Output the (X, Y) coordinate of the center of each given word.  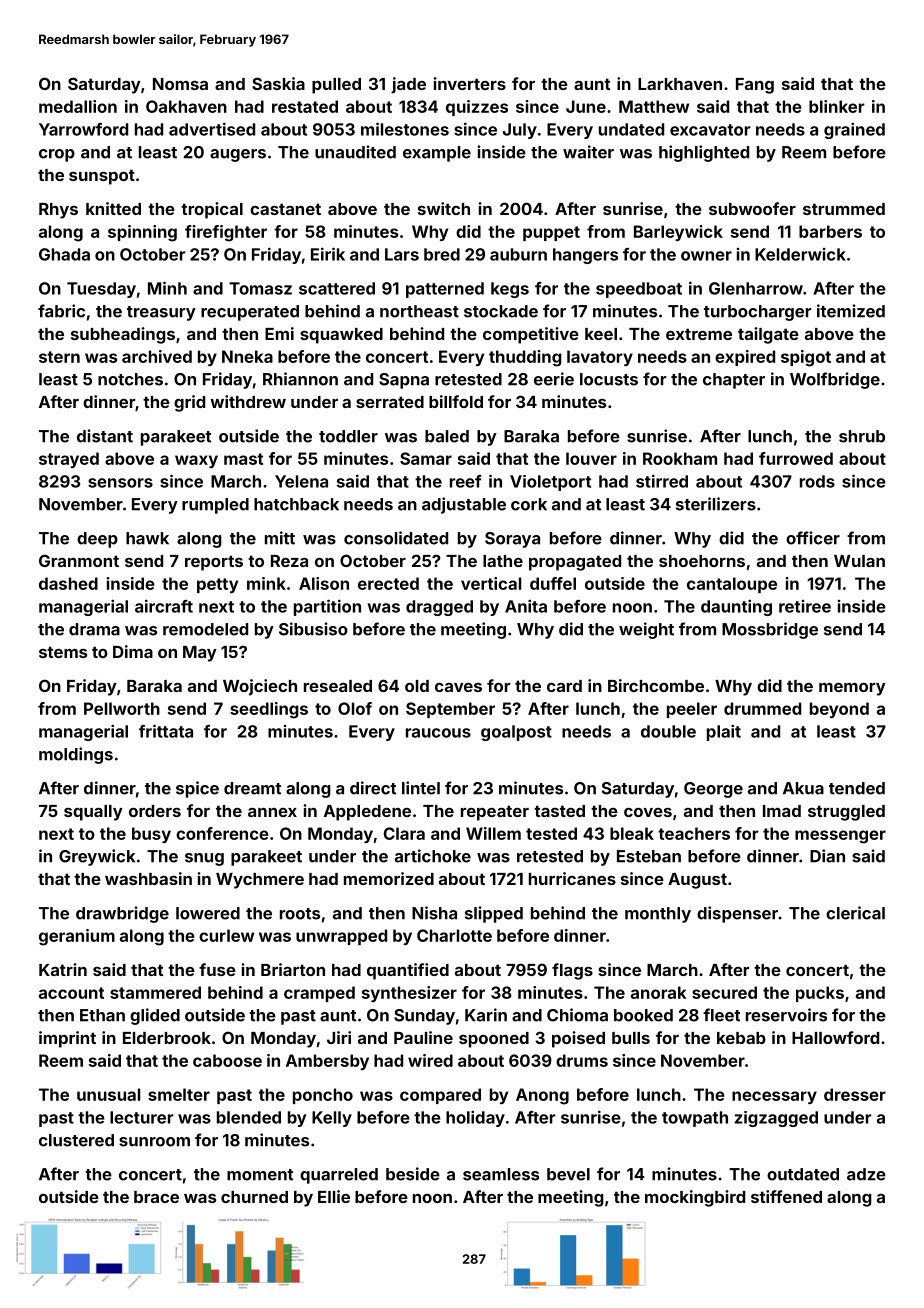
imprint (67, 1039)
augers (238, 155)
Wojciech (260, 687)
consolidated (396, 538)
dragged (439, 608)
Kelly (332, 1119)
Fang (755, 86)
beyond (839, 710)
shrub (862, 436)
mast (243, 459)
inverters (469, 83)
